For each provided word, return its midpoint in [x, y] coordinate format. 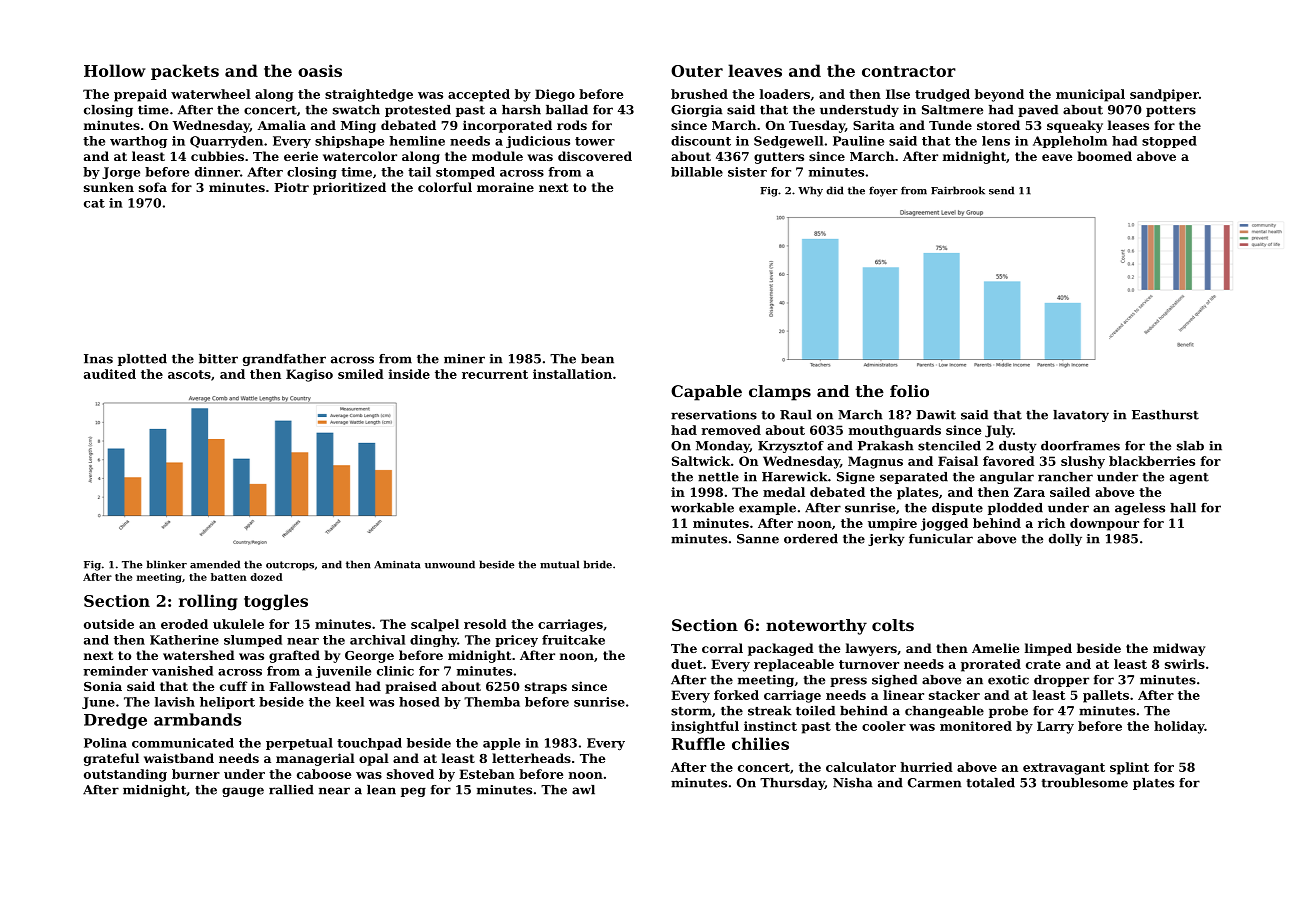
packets [185, 72]
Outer [697, 71]
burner [196, 774]
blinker [167, 564]
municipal [1090, 95]
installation [572, 374]
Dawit [936, 415]
